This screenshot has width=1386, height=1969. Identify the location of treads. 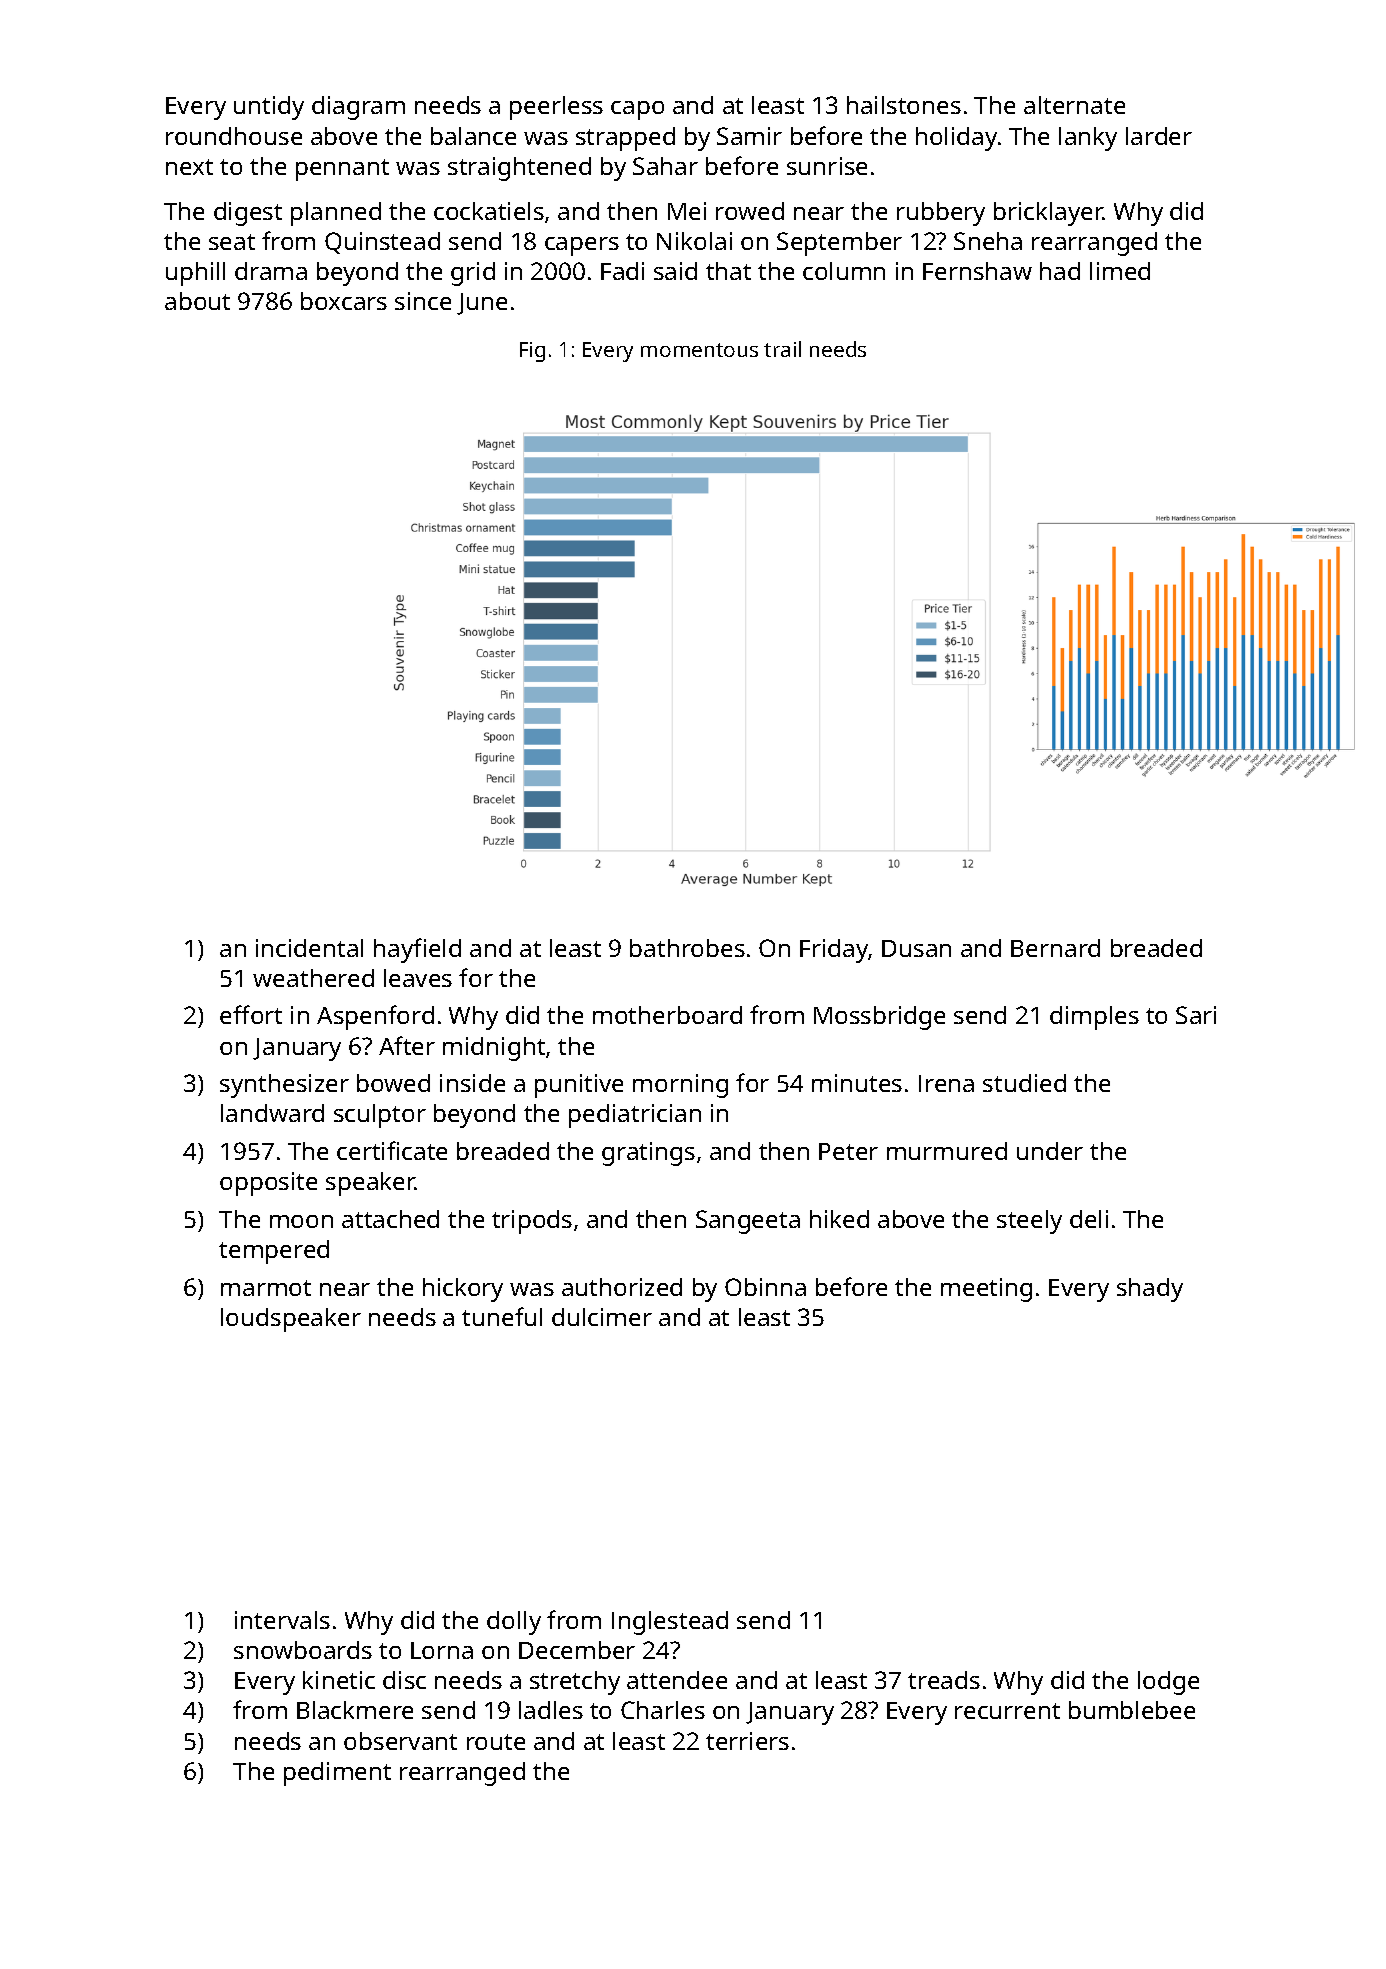
(944, 1680).
